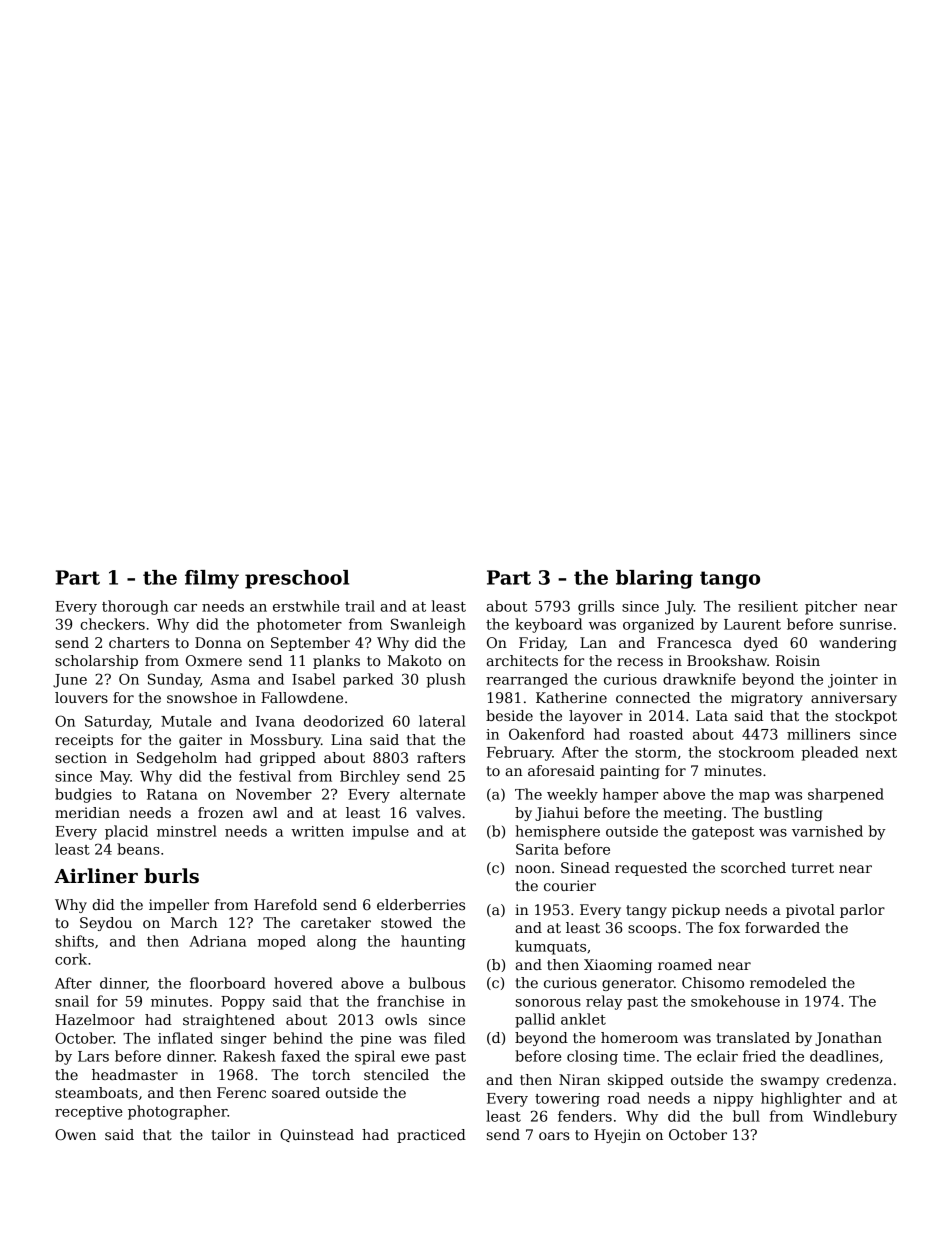 The height and width of the screenshot is (1233, 952). What do you see at coordinates (630, 795) in the screenshot?
I see `hamper` at bounding box center [630, 795].
